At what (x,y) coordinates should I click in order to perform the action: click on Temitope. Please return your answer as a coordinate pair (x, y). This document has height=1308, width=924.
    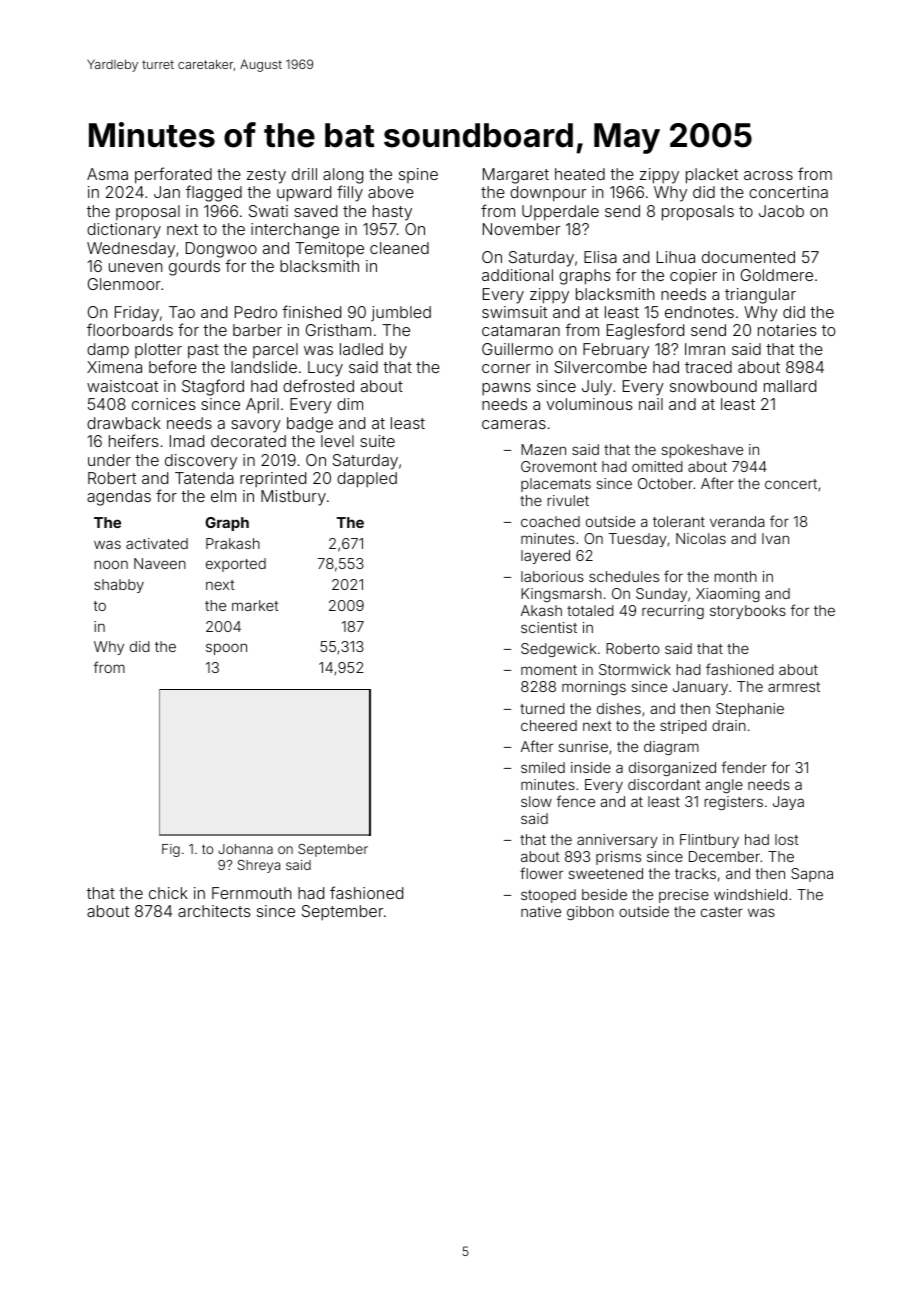
    Looking at the image, I should click on (329, 250).
